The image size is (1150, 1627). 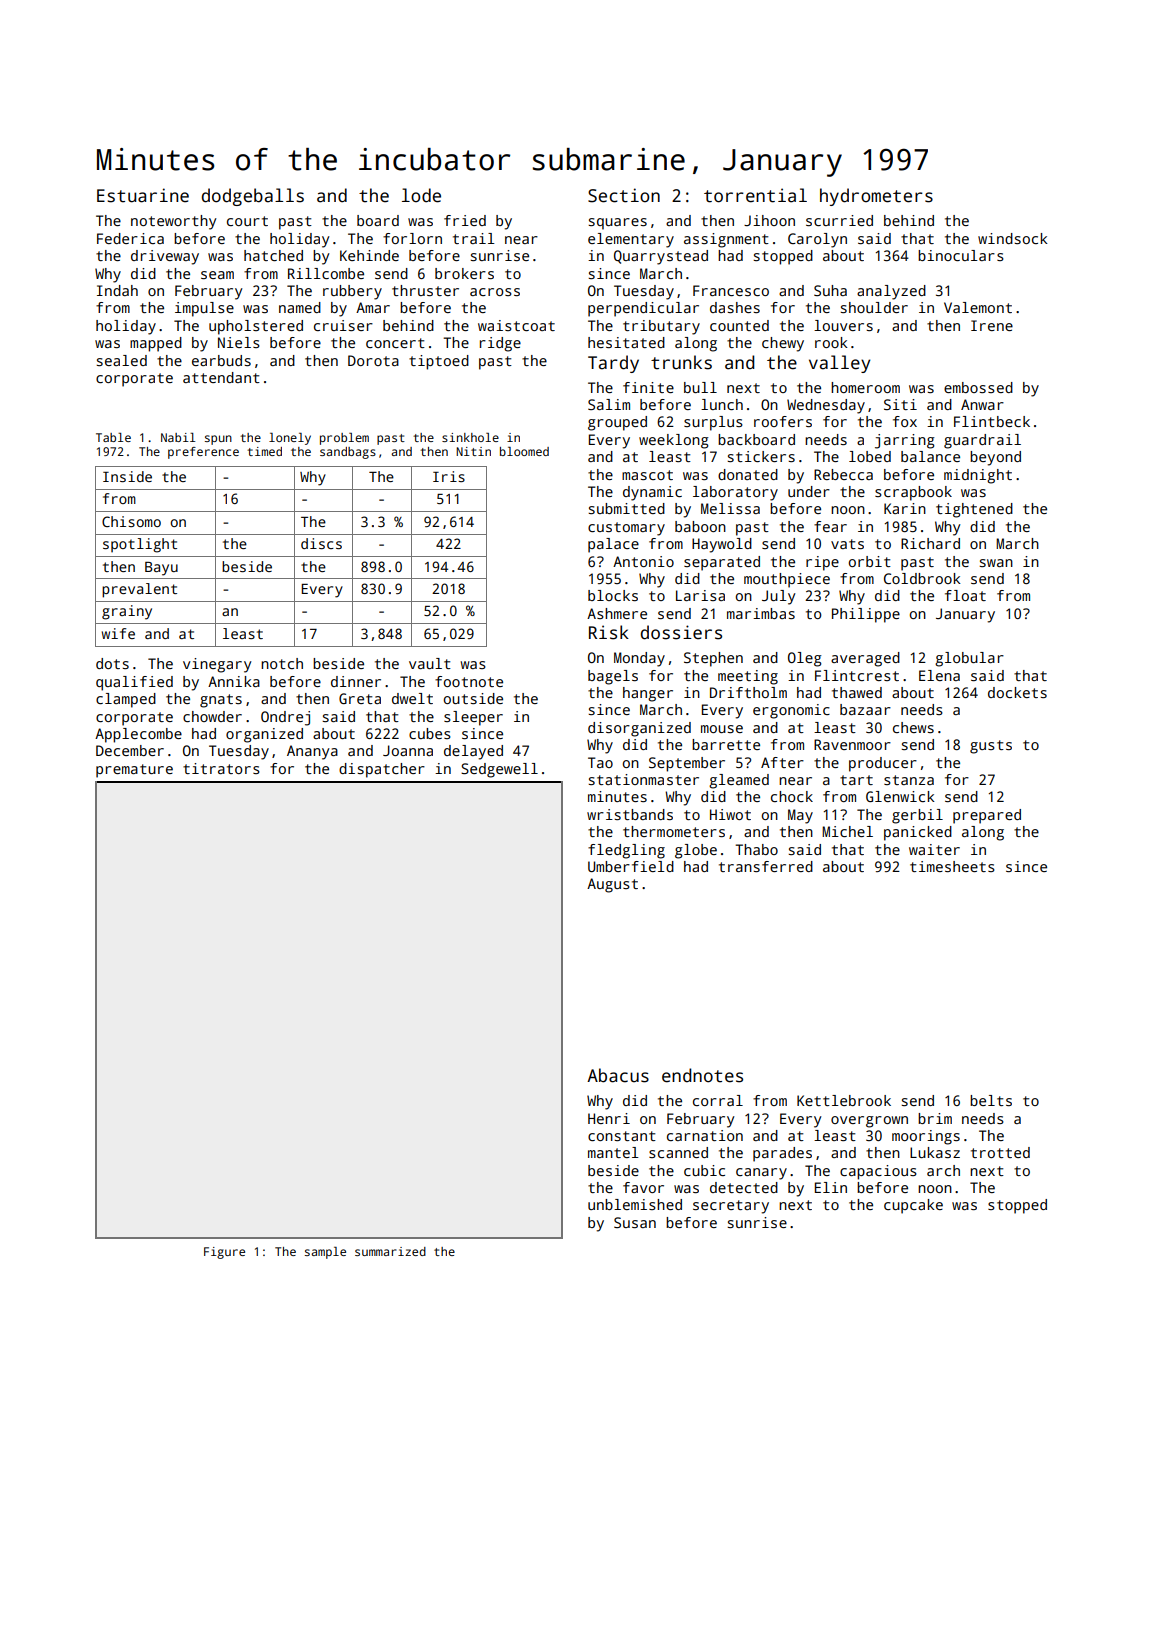 What do you see at coordinates (390, 1251) in the page?
I see `summarized` at bounding box center [390, 1251].
